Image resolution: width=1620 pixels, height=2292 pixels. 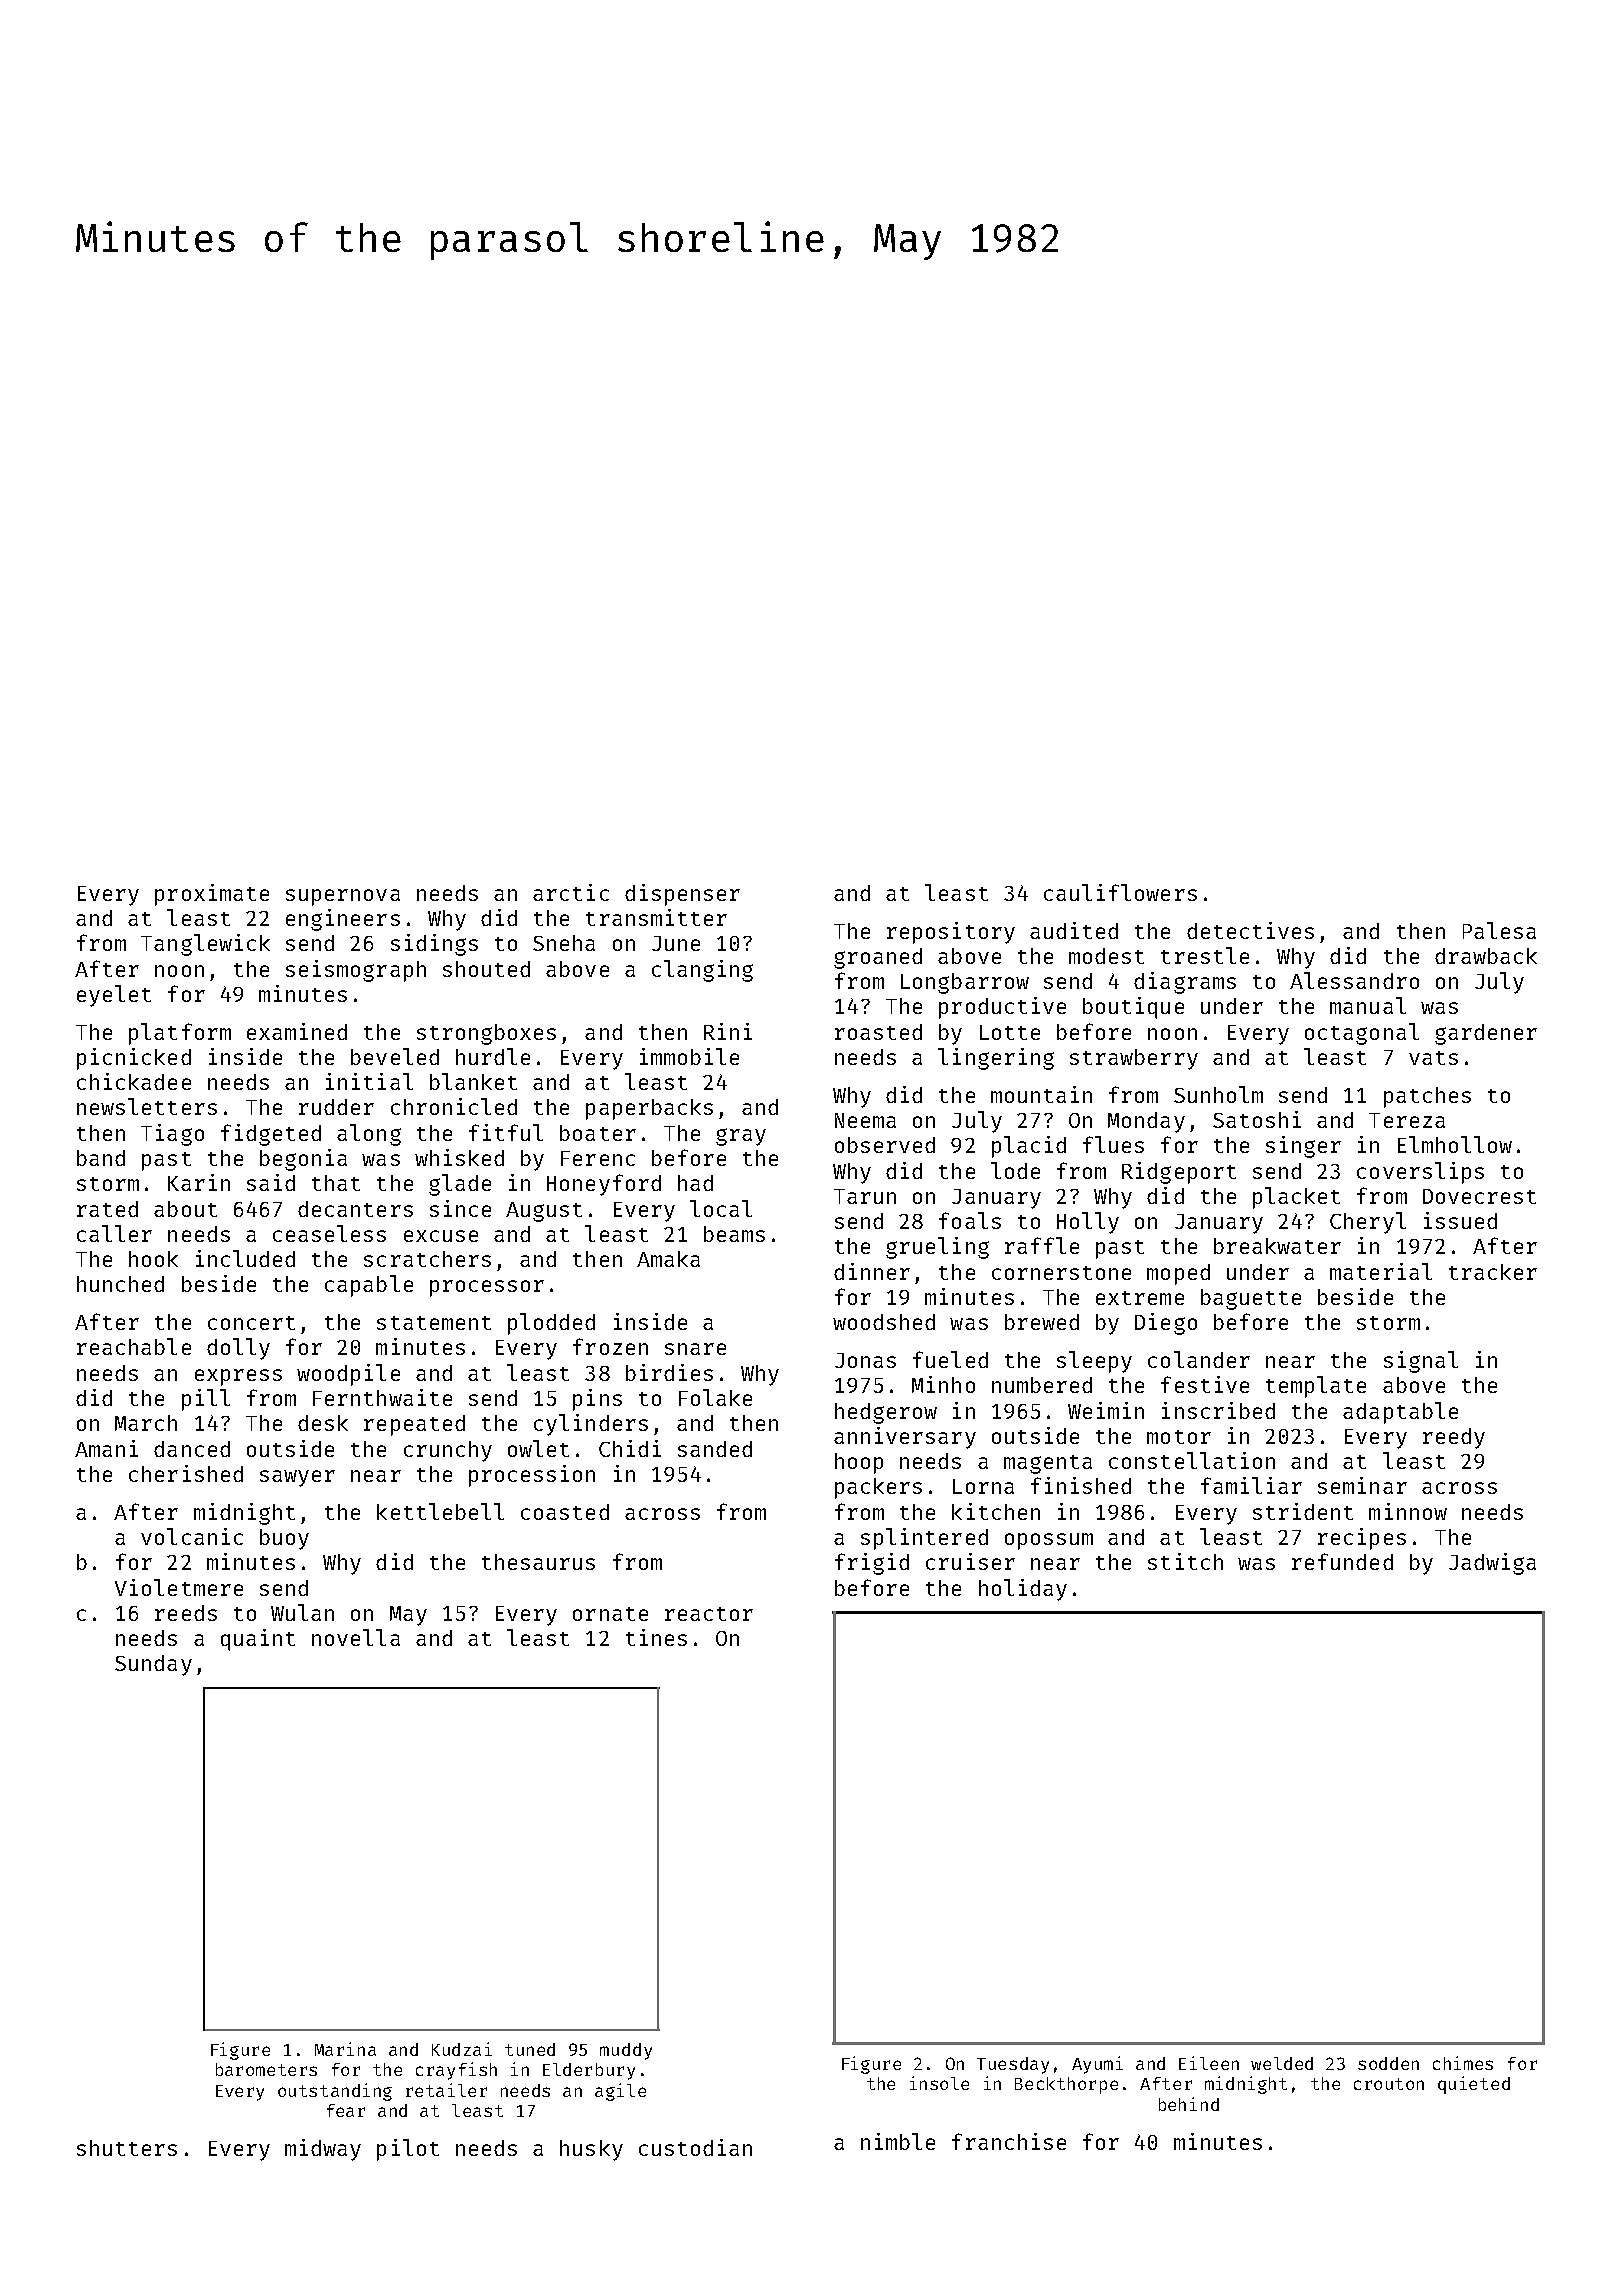 What do you see at coordinates (1192, 1460) in the screenshot?
I see `constellation` at bounding box center [1192, 1460].
